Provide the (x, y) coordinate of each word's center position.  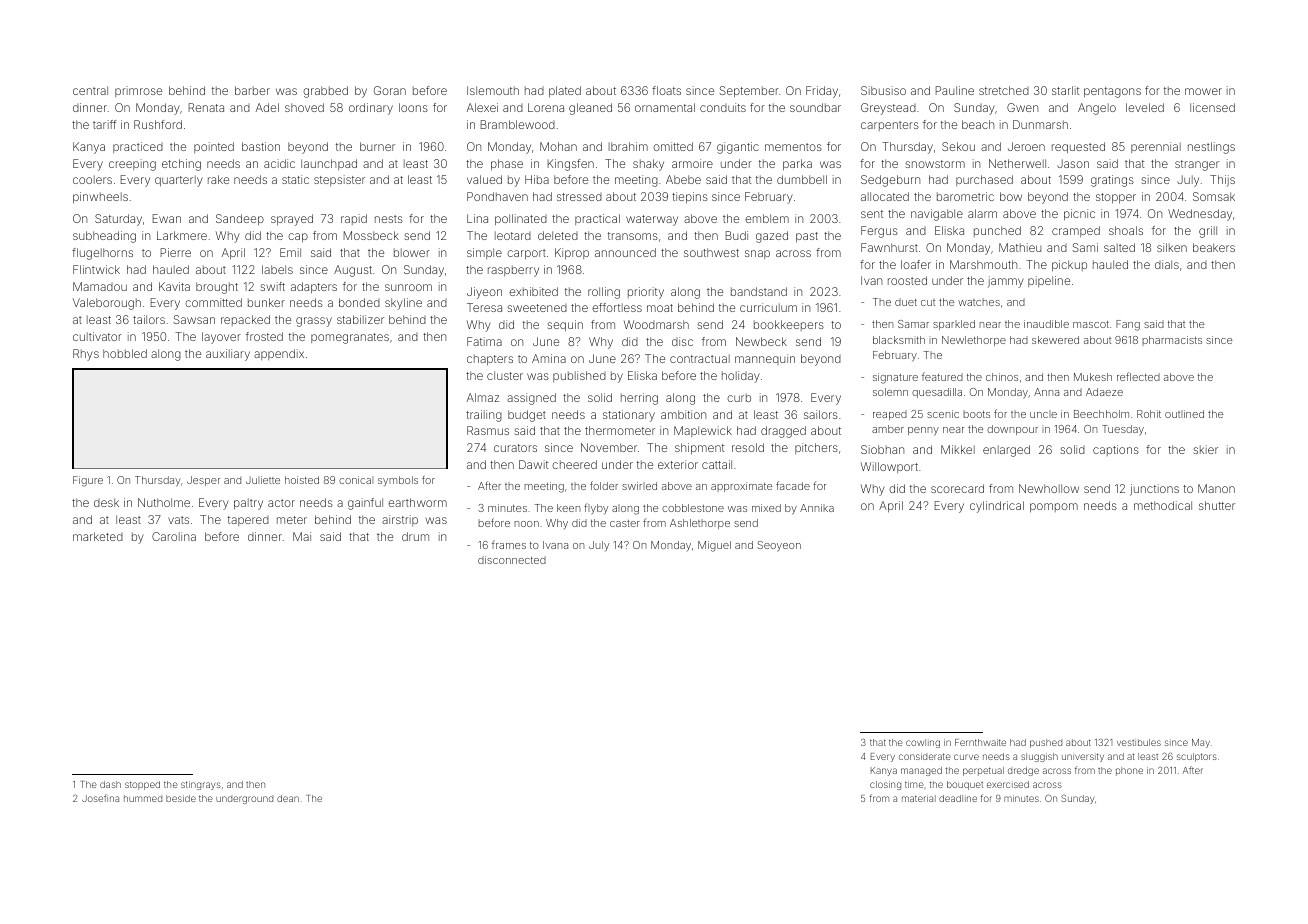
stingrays (201, 785)
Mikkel (958, 449)
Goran (390, 90)
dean (288, 798)
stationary (629, 416)
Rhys (86, 355)
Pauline (955, 90)
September (749, 91)
